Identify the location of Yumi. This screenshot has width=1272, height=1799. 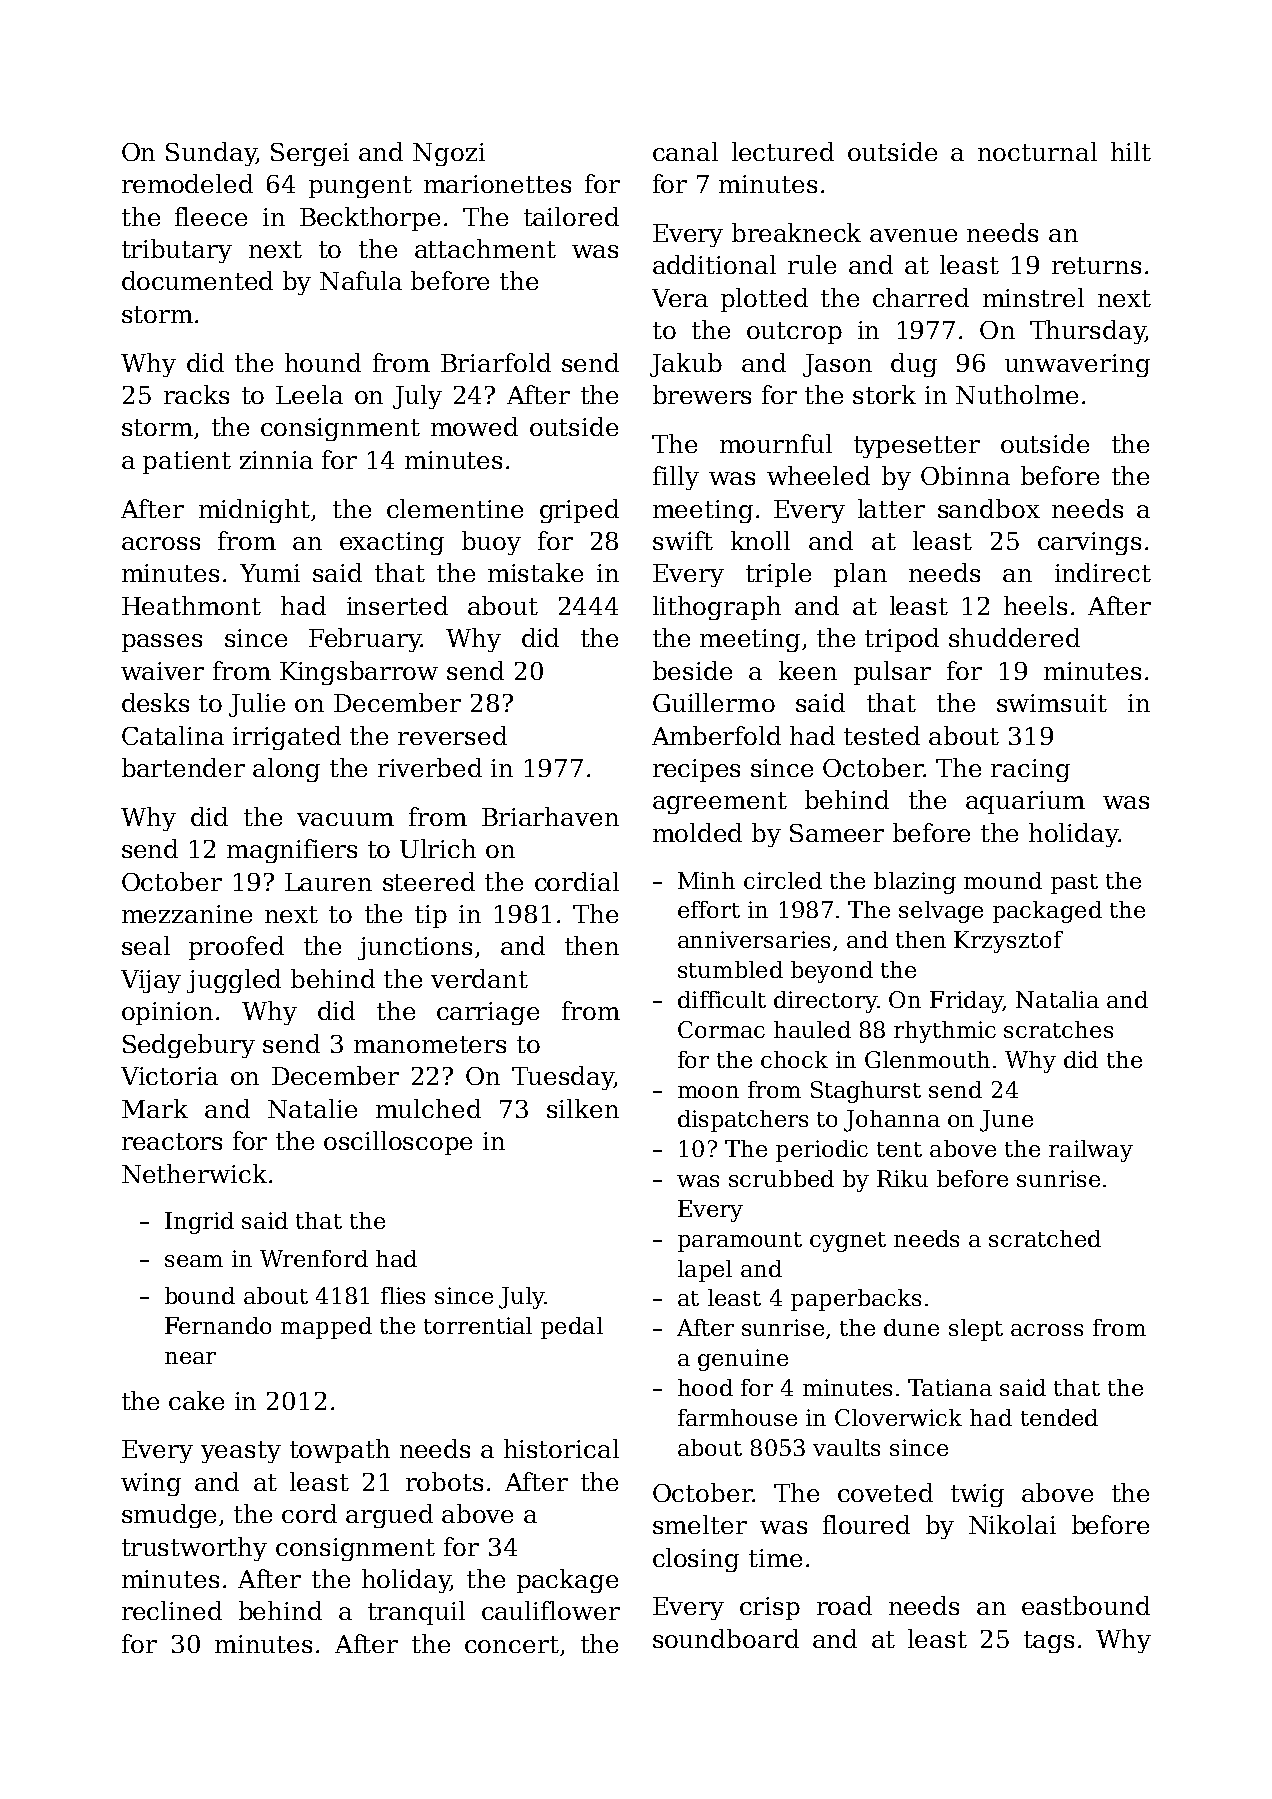
(270, 573).
